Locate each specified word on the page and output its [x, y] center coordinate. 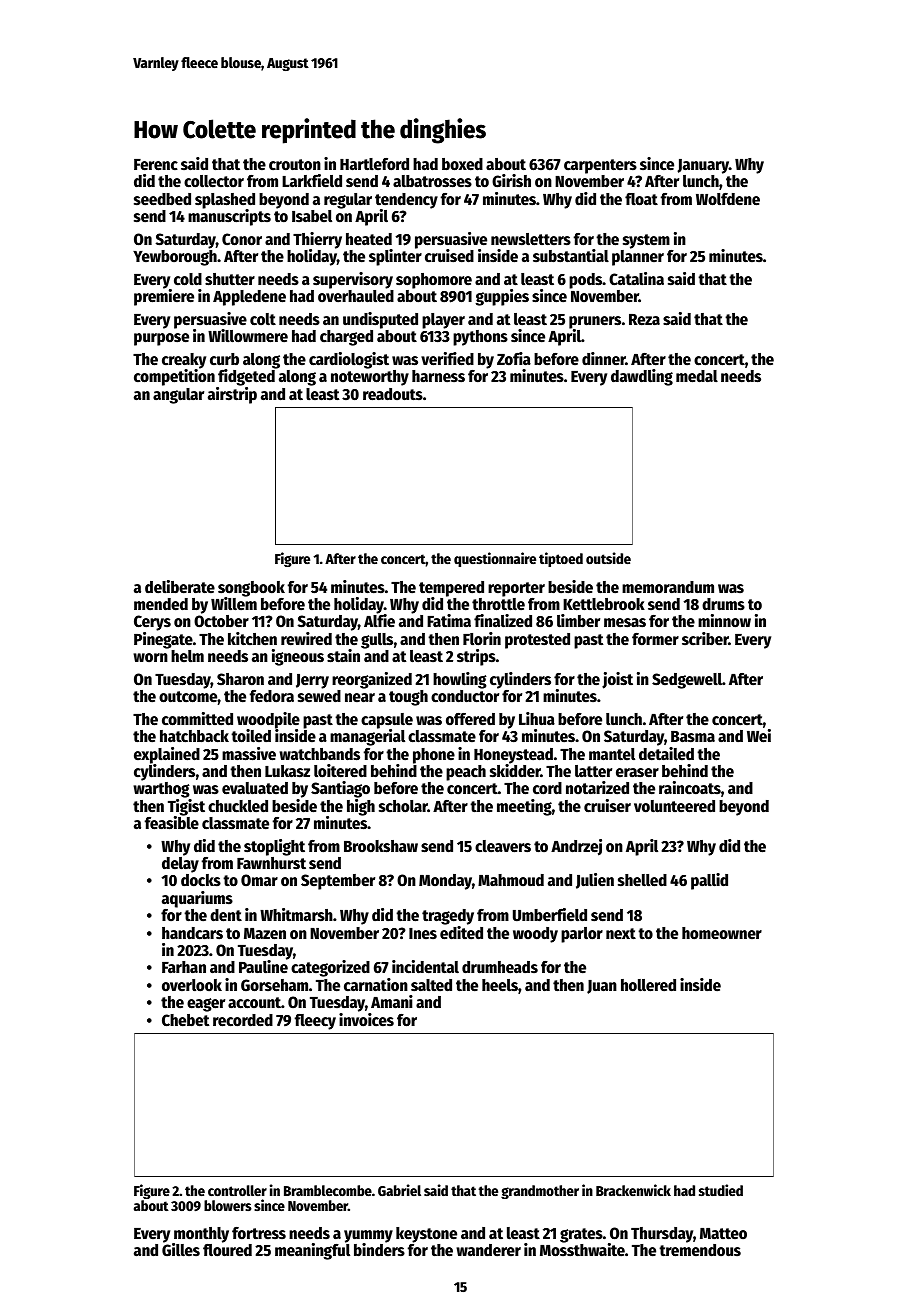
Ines [423, 933]
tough [408, 698]
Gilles [181, 1250]
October [221, 621]
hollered [648, 985]
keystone [426, 1235]
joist [617, 680]
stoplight [274, 847]
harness [438, 376]
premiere [164, 297]
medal [697, 376]
